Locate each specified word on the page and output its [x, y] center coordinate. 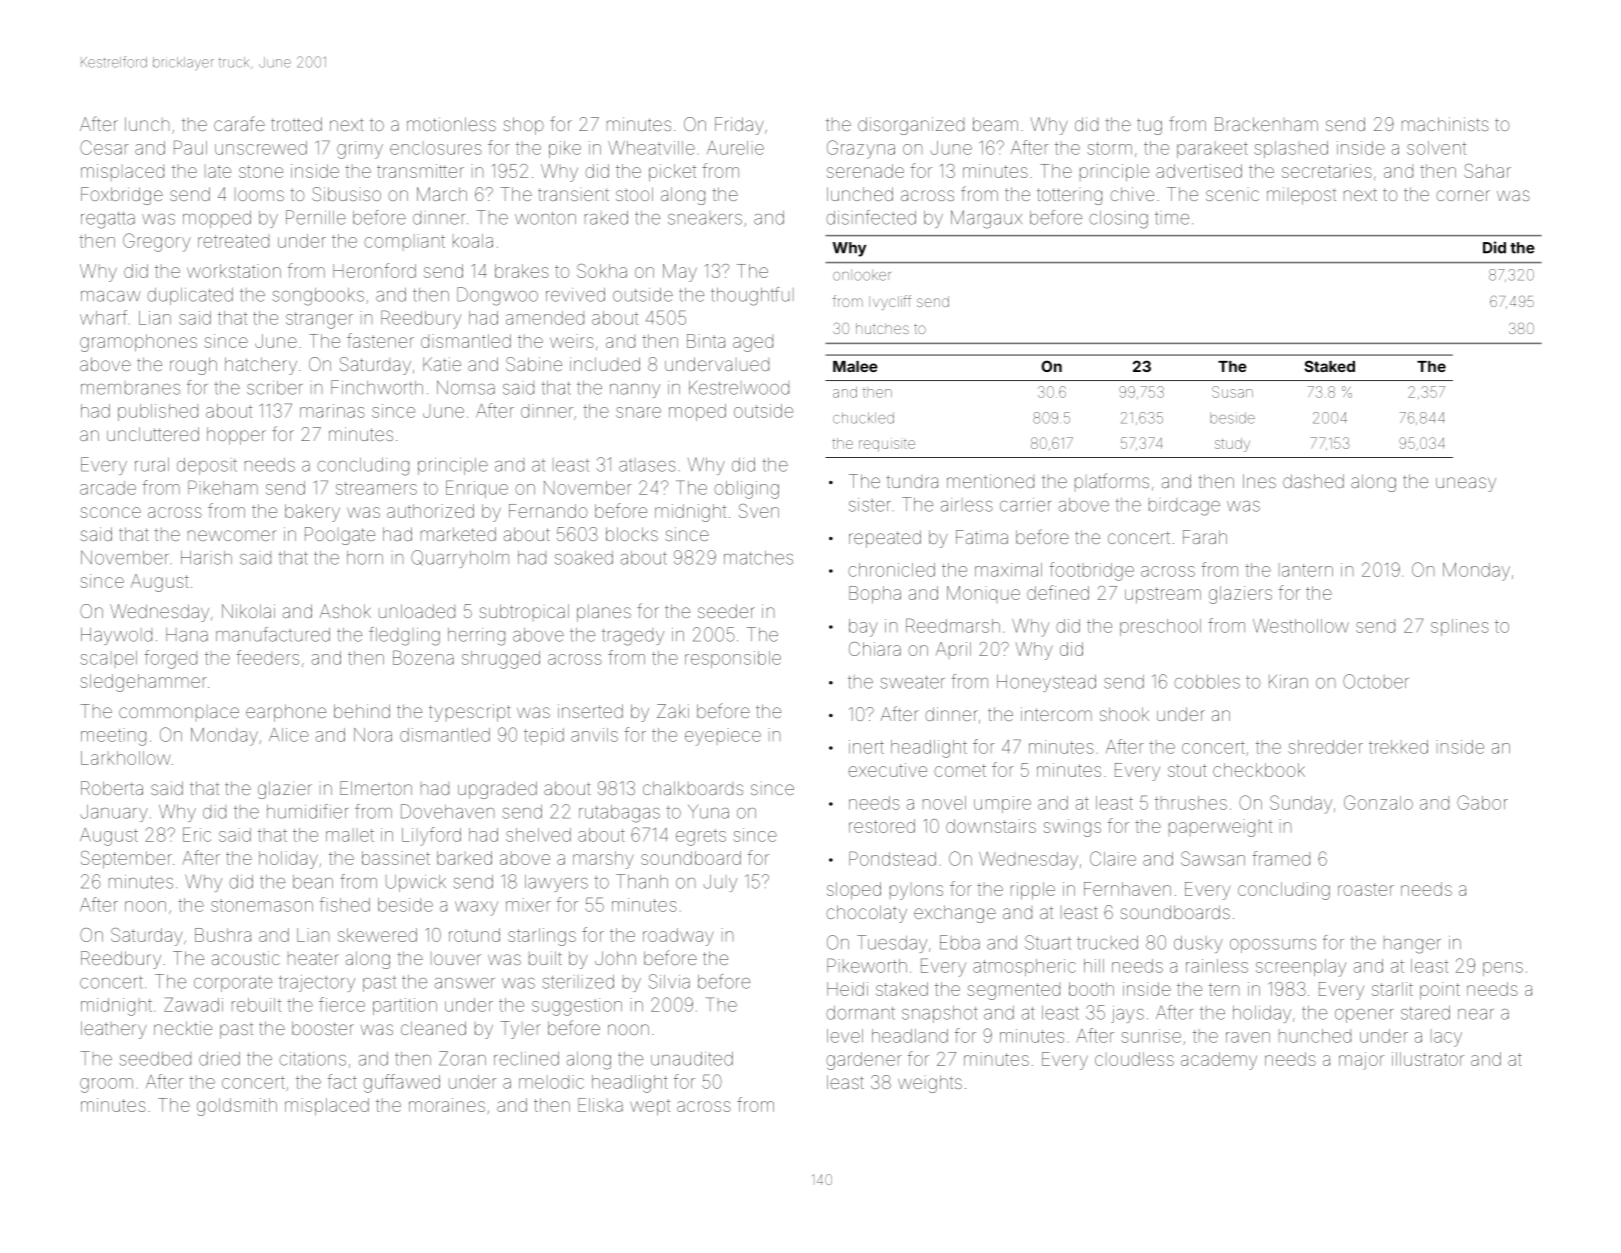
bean [313, 882]
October [1376, 681]
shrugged [501, 660]
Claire [1113, 858]
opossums [1273, 946]
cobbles [1207, 682]
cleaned [433, 1028]
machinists [1445, 124]
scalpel [108, 659]
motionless [451, 124]
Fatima [982, 537]
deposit [207, 466]
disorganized [911, 126]
